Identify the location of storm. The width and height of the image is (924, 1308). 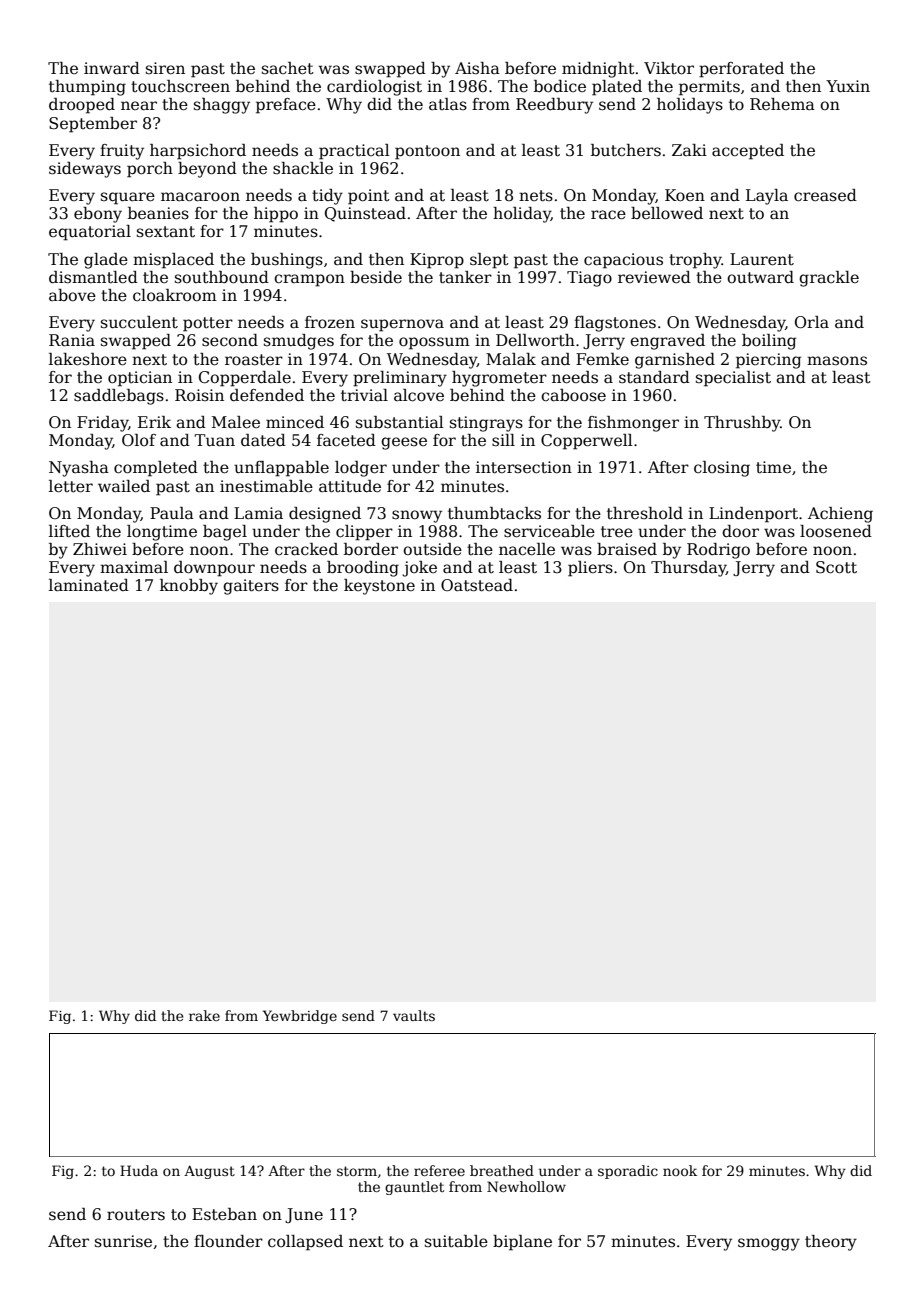
(357, 1171).
